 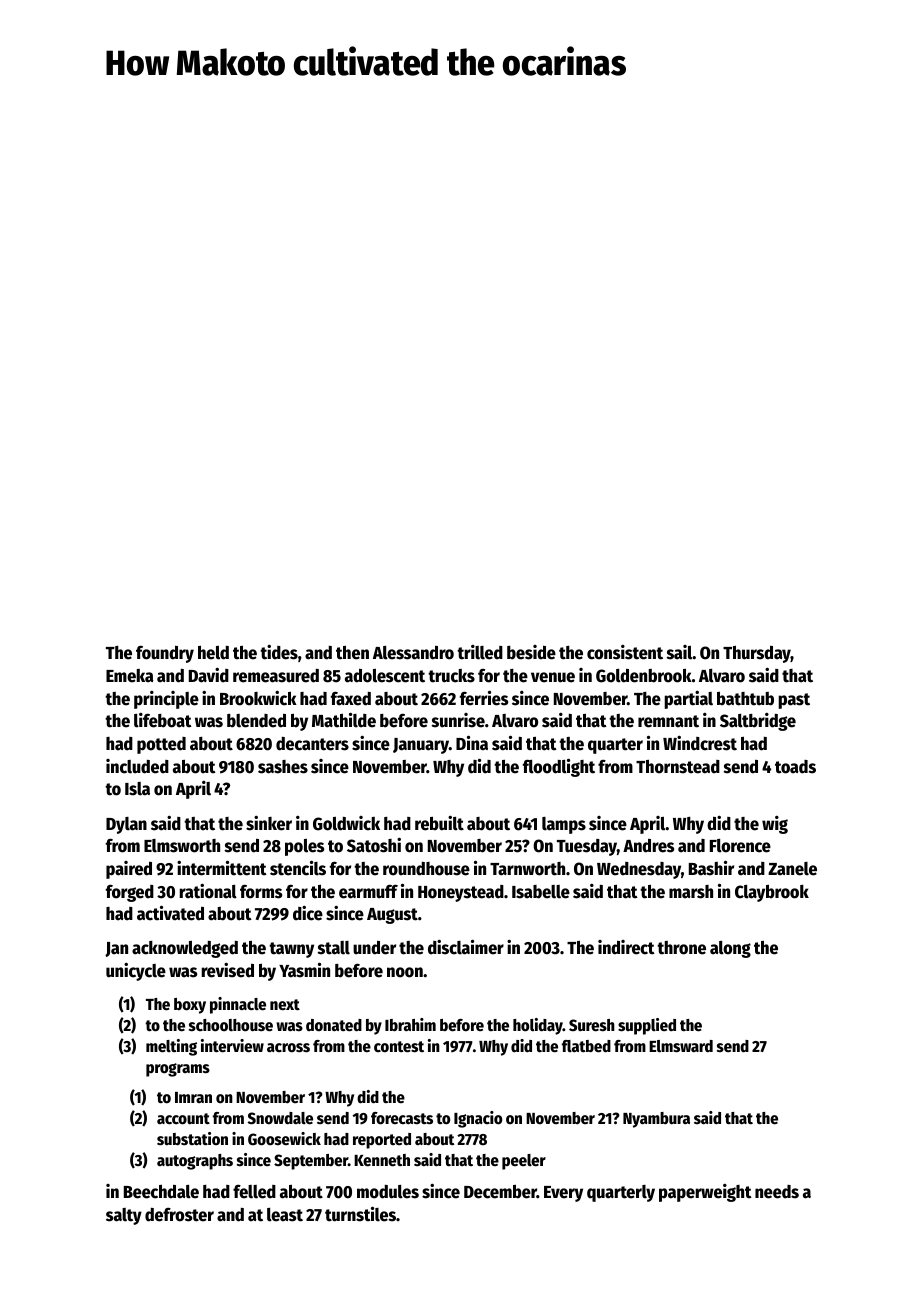 What do you see at coordinates (758, 722) in the document?
I see `Saltbridge` at bounding box center [758, 722].
